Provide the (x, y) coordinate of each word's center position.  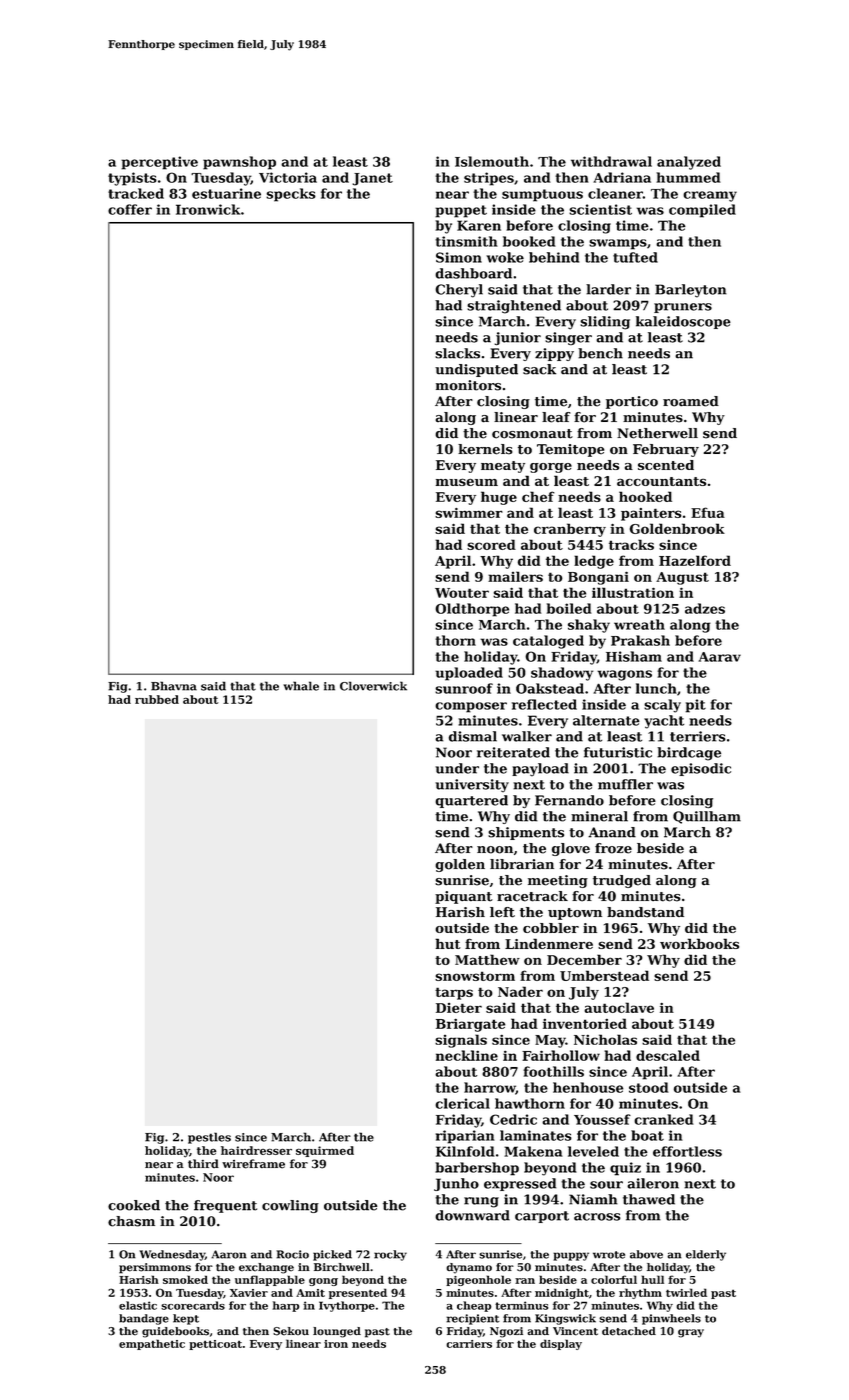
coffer (130, 209)
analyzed (689, 163)
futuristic (618, 752)
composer (471, 707)
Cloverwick (373, 686)
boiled (569, 608)
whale (301, 686)
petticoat (215, 1345)
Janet (373, 179)
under (457, 768)
